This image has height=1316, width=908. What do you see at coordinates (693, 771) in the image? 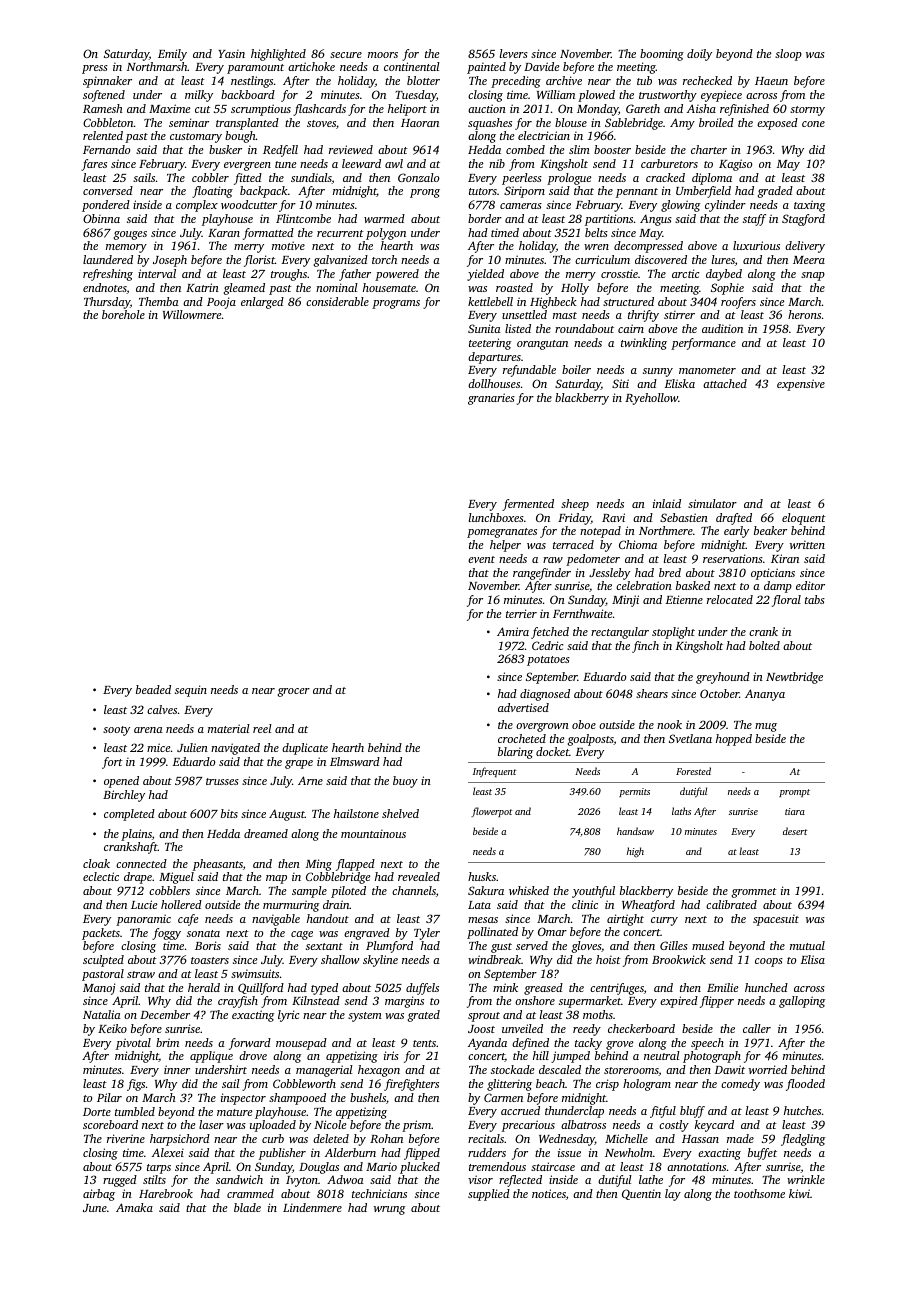
I see `Forested` at bounding box center [693, 771].
